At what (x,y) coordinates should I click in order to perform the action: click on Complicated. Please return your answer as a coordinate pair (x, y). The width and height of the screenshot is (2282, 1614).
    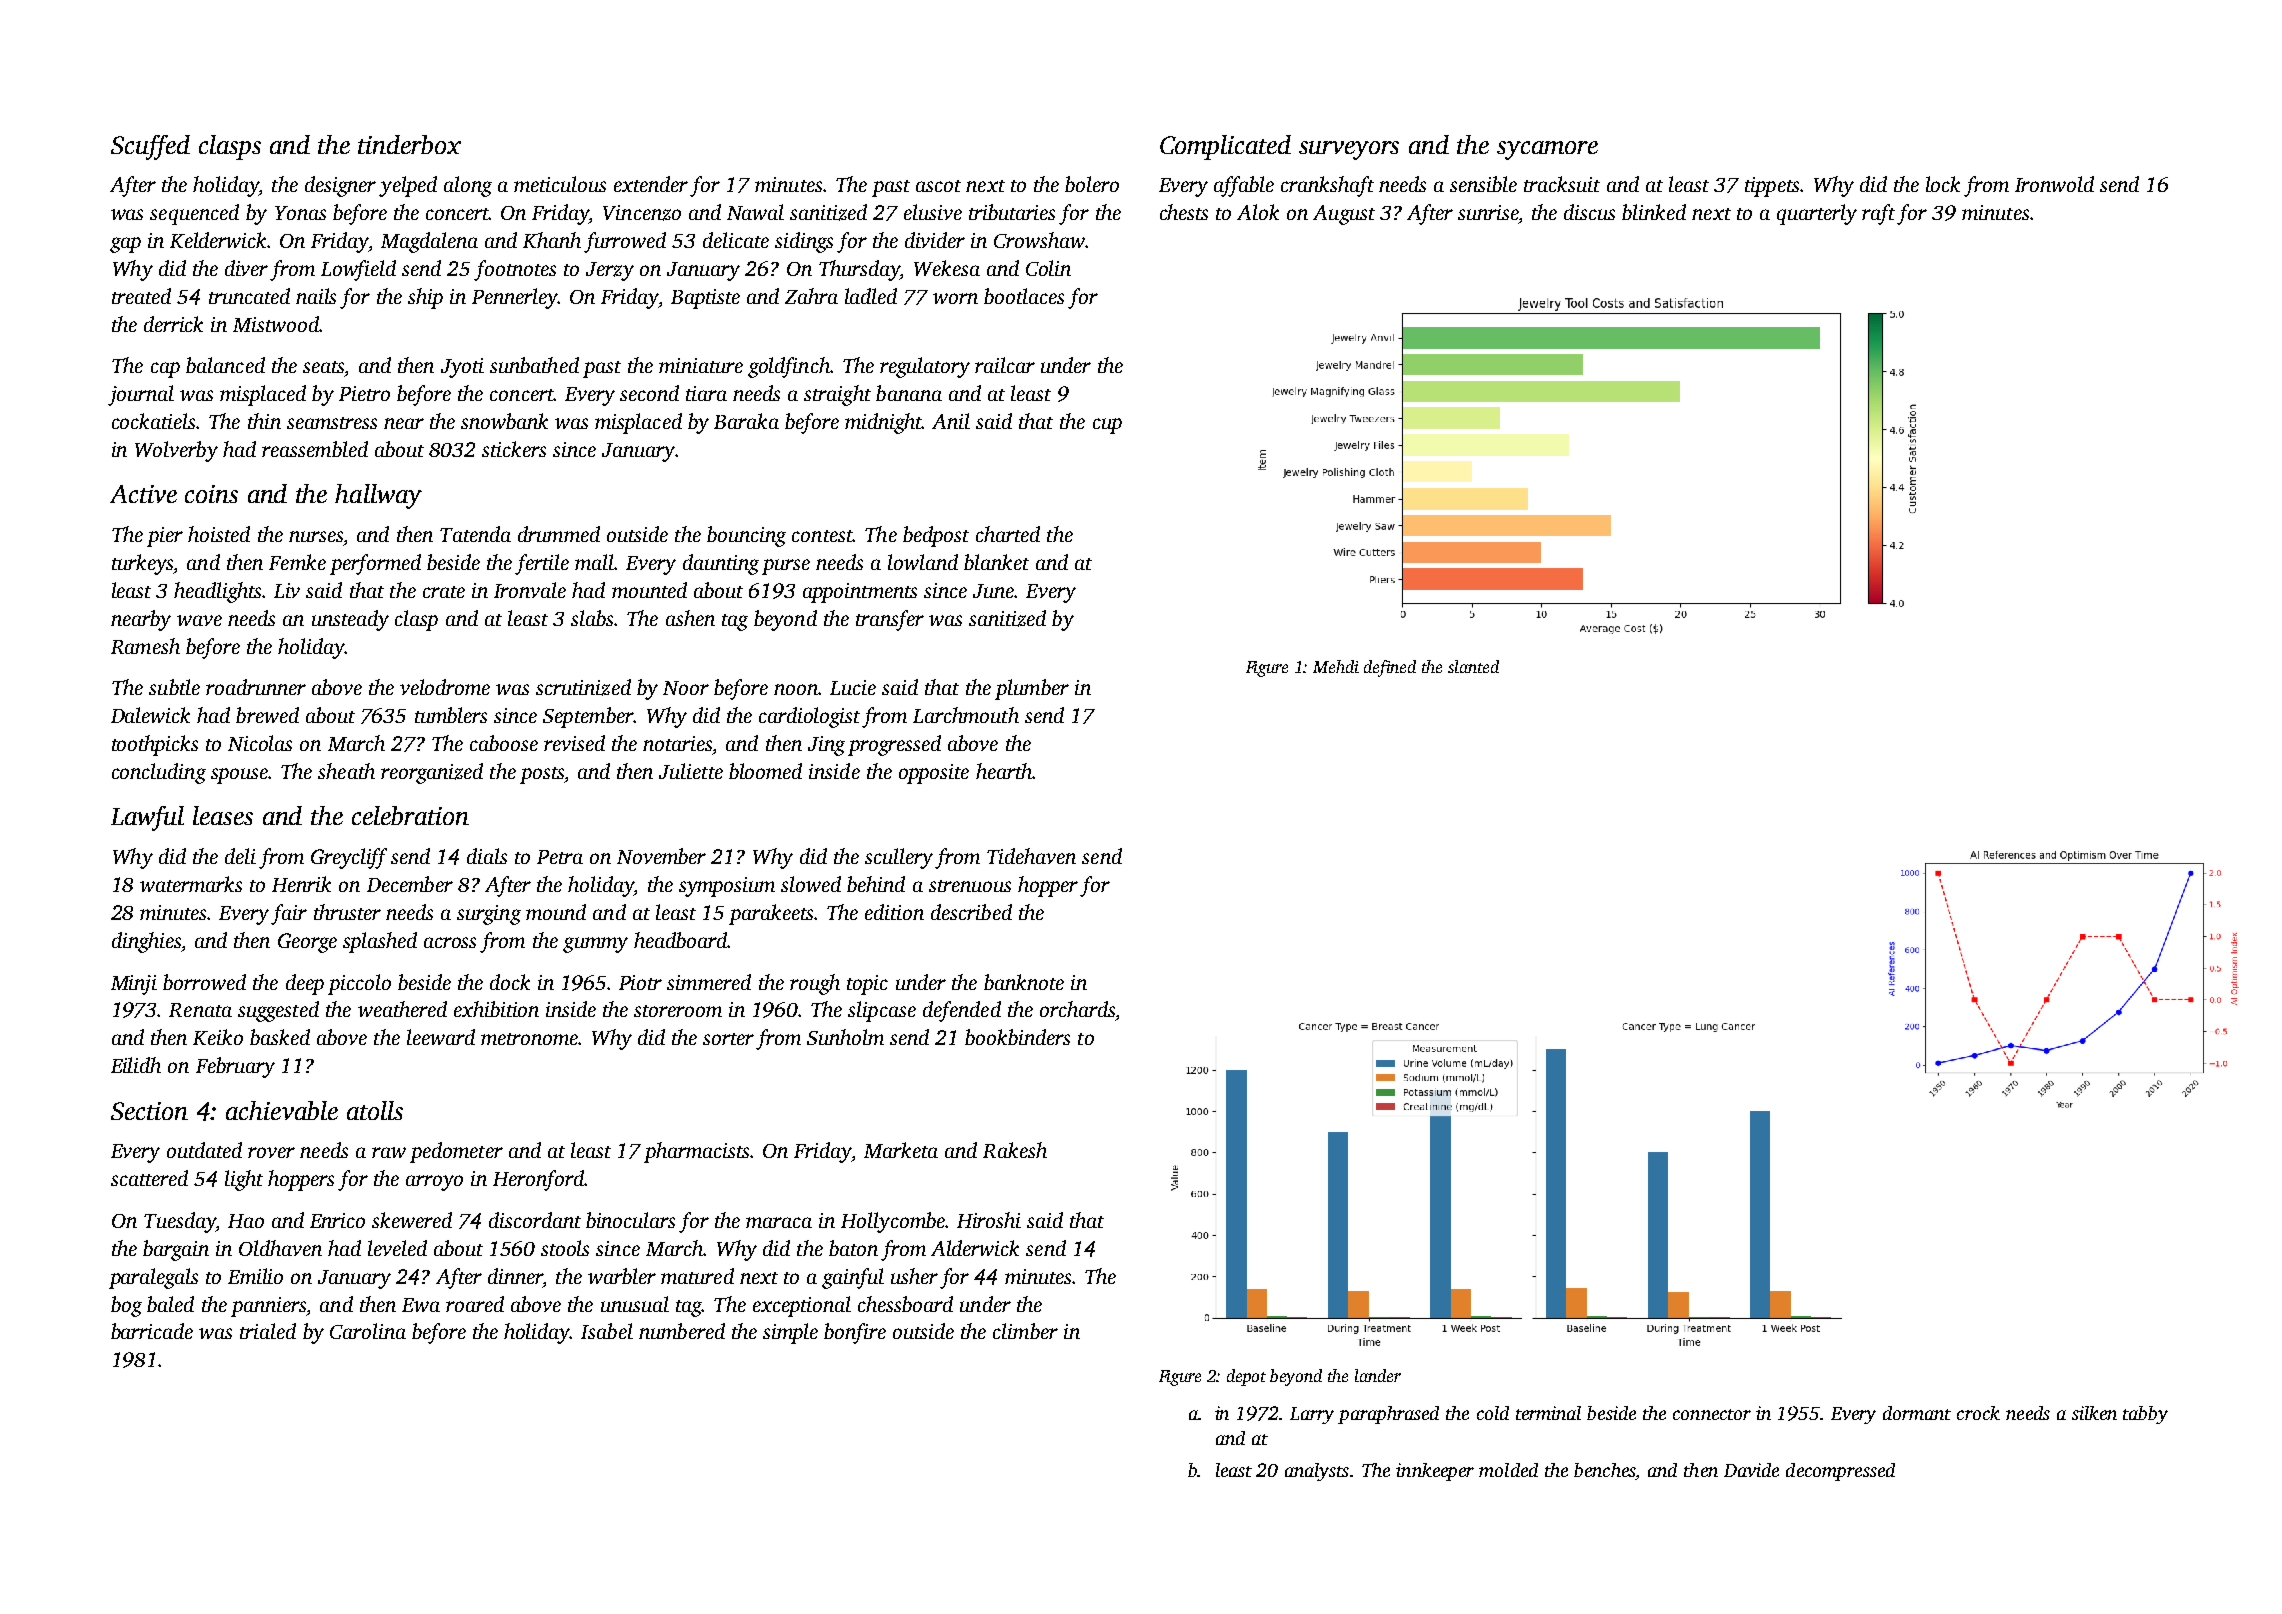
    Looking at the image, I should click on (1225, 147).
